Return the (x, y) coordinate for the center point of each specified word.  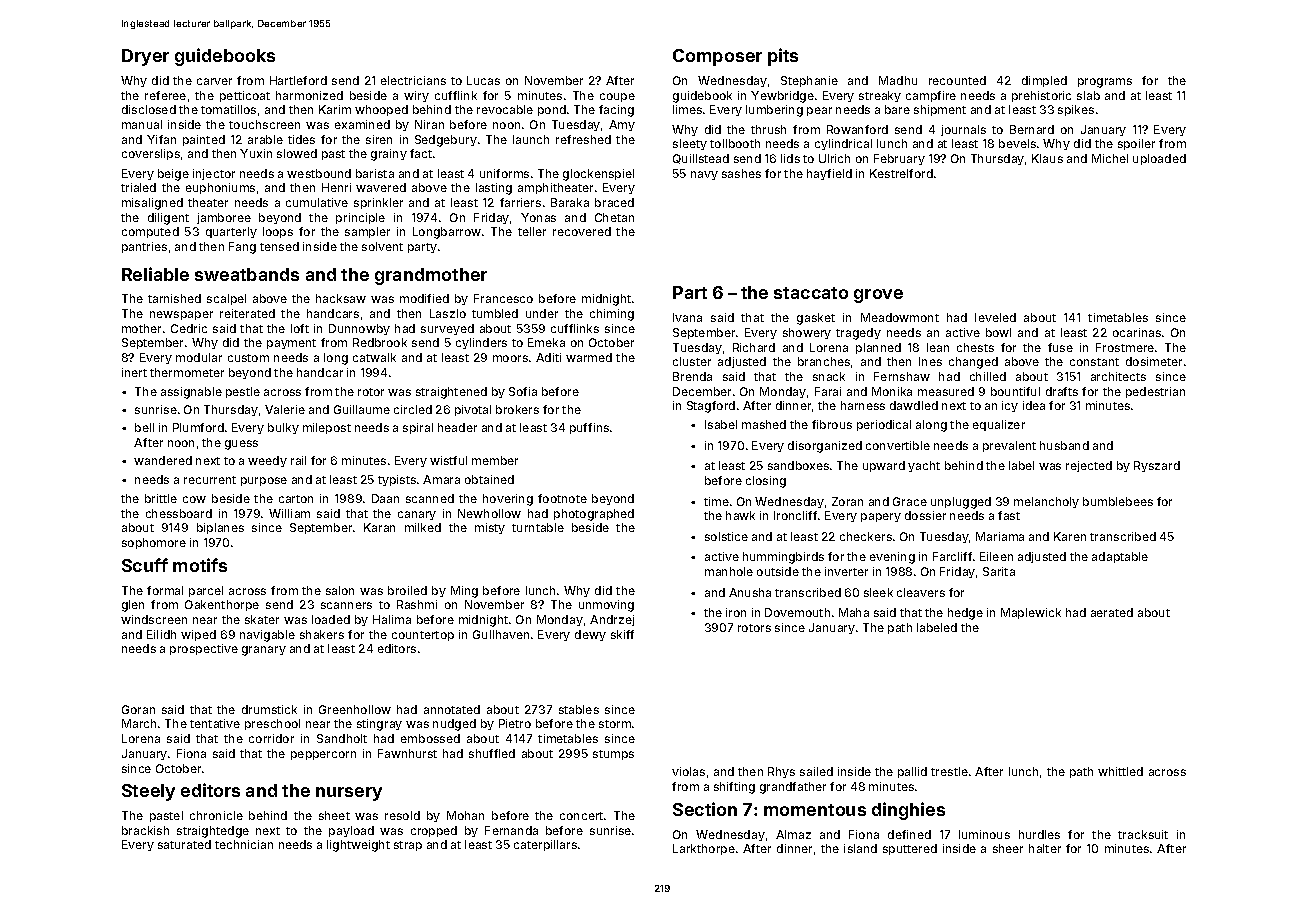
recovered (582, 231)
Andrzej (612, 620)
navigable (267, 636)
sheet (334, 815)
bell (144, 427)
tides (301, 139)
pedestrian (1155, 392)
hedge (965, 614)
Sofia (523, 391)
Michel (1110, 158)
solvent (382, 246)
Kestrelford (901, 173)
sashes (741, 173)
